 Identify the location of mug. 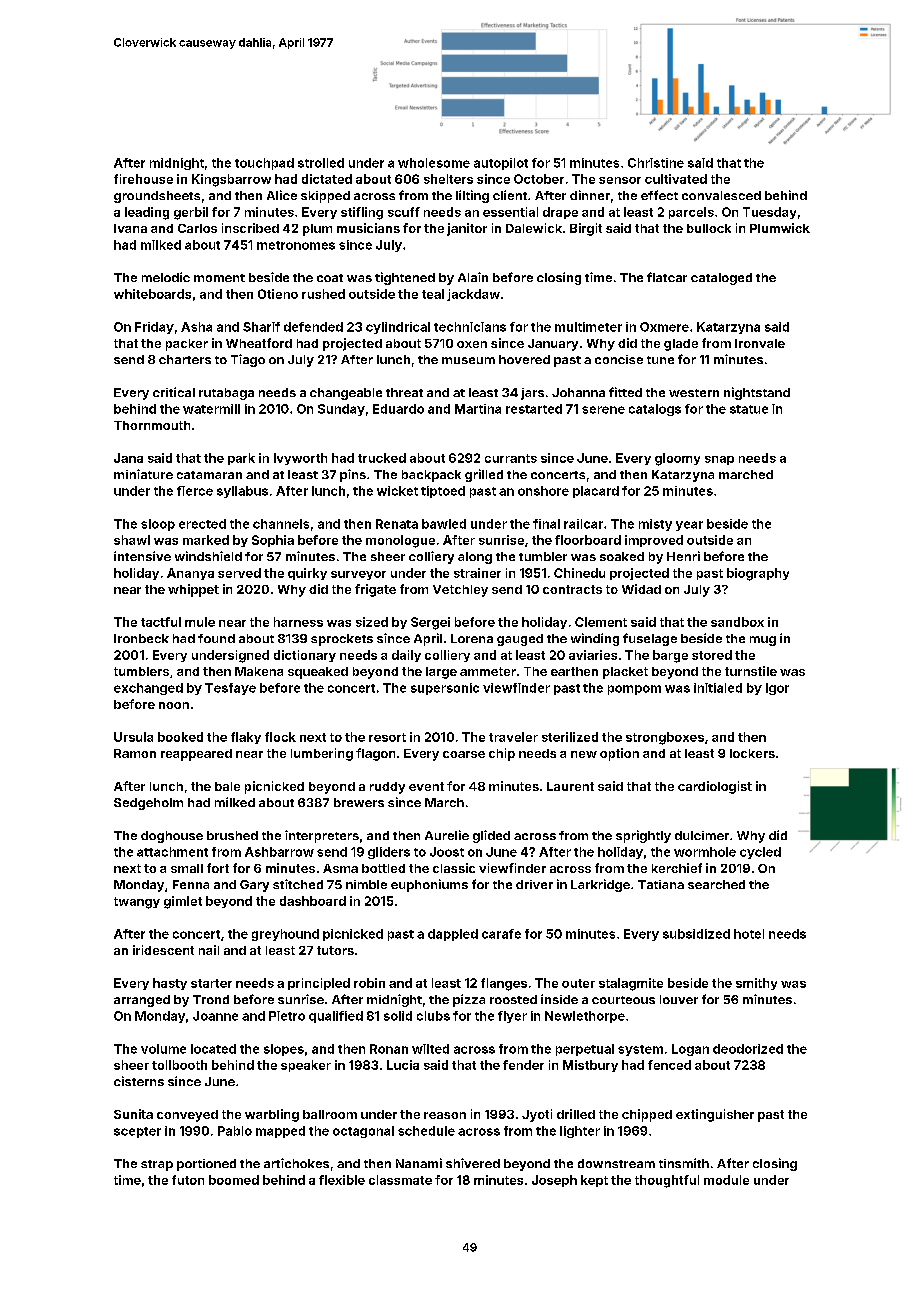
(763, 641).
